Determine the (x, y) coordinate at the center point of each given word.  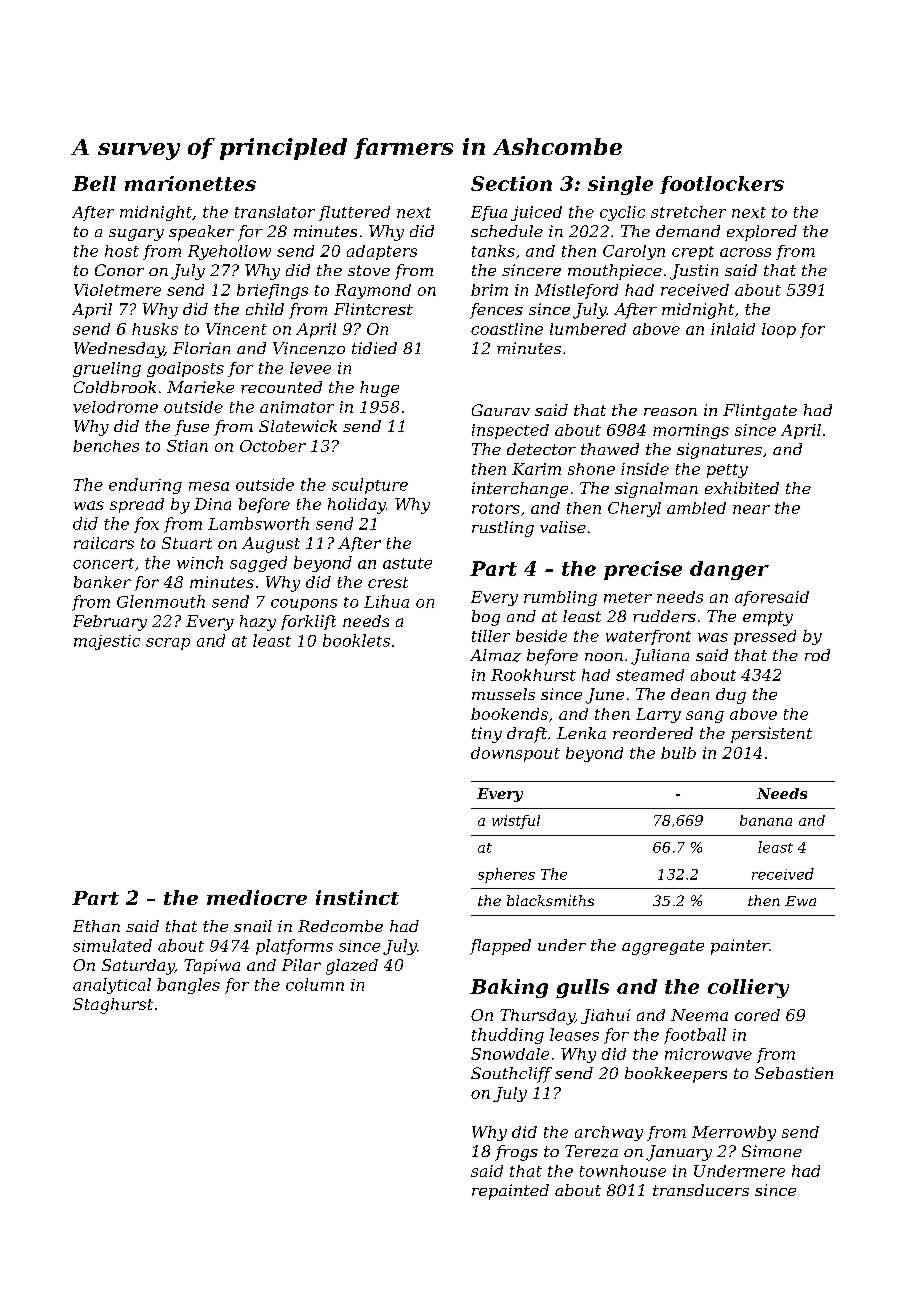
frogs (516, 1153)
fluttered (354, 213)
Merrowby (734, 1133)
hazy (258, 623)
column (315, 984)
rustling (503, 529)
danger (729, 570)
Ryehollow (229, 252)
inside (645, 469)
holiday (357, 506)
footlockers (722, 185)
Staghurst (113, 1006)
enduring (145, 486)
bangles (188, 986)
